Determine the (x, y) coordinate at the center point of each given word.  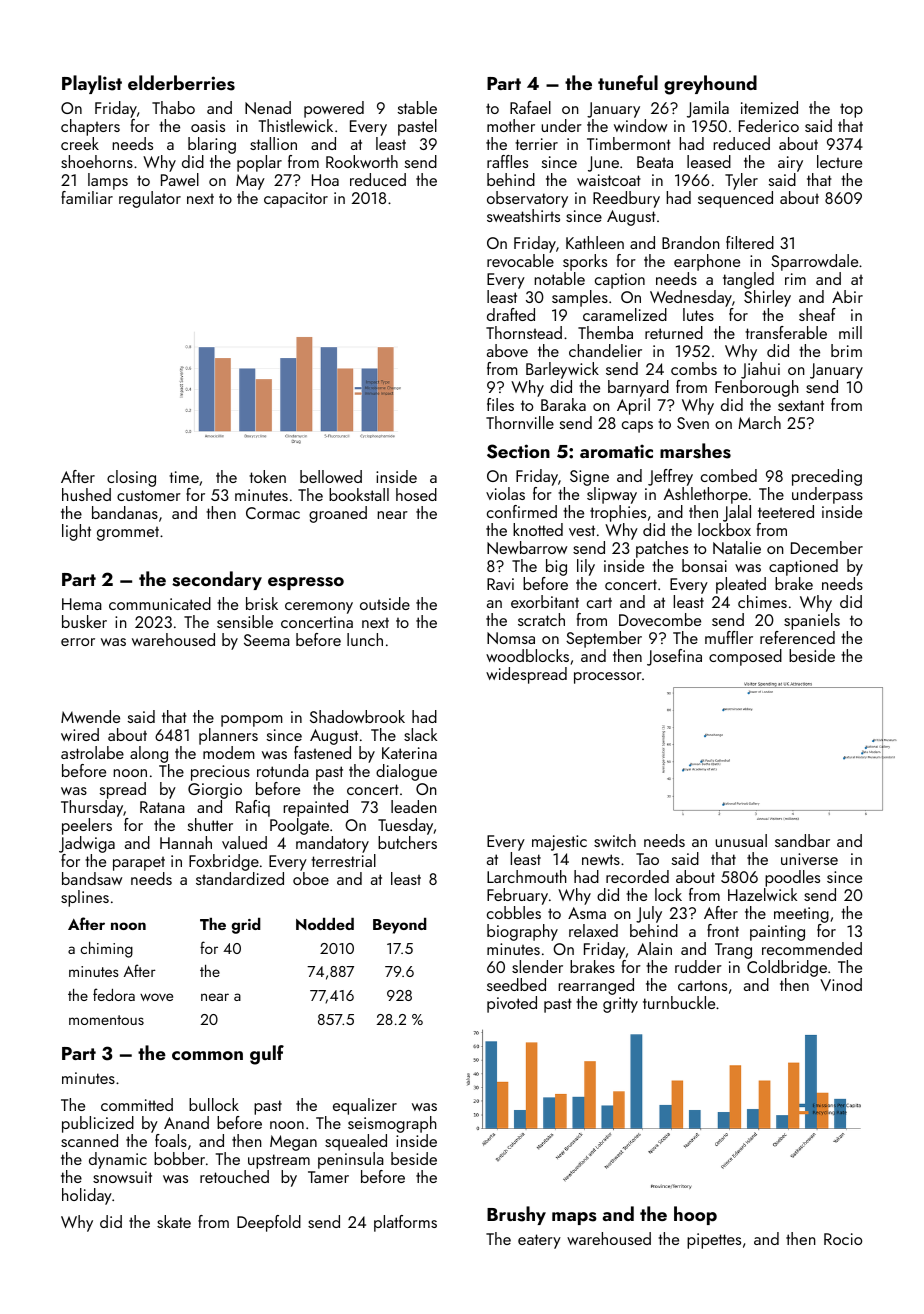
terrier (536, 144)
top (851, 110)
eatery (539, 1241)
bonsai (704, 565)
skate (174, 1221)
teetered (786, 511)
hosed (416, 494)
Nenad (268, 107)
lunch (365, 639)
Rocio (843, 1239)
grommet (128, 534)
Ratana (162, 807)
